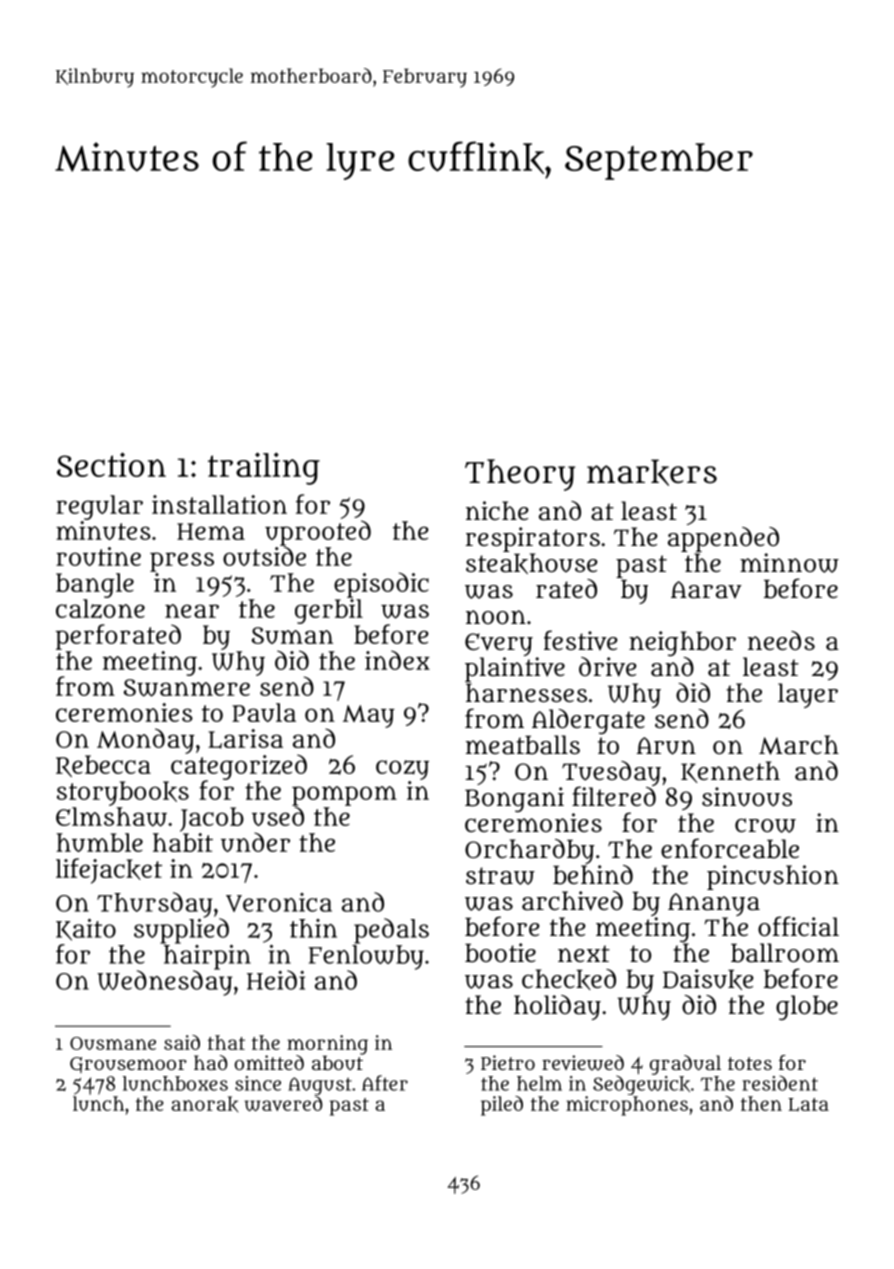 This page has height=1269, width=894. I want to click on May, so click(369, 716).
